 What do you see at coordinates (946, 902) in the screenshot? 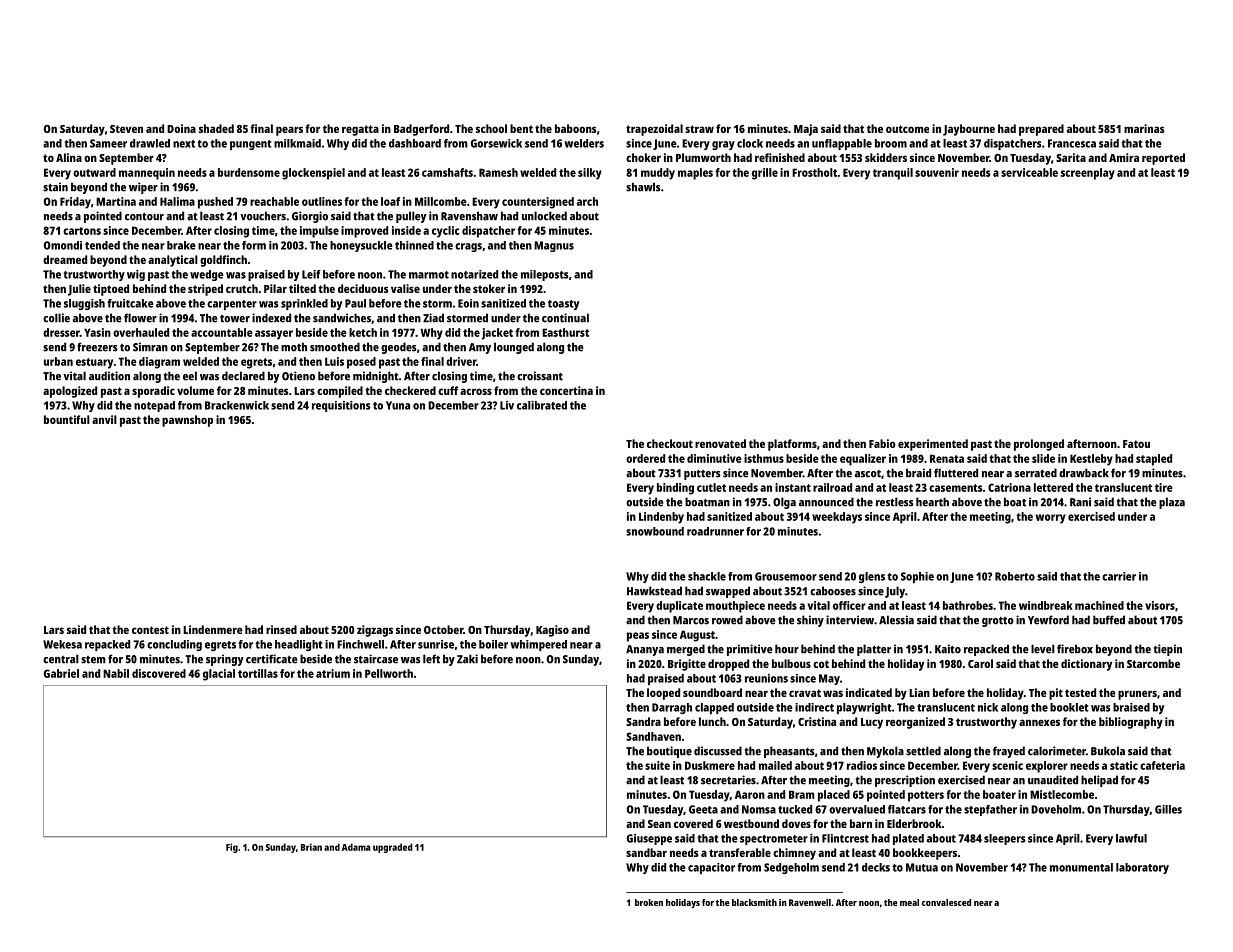
I see `convalesced` at bounding box center [946, 902].
